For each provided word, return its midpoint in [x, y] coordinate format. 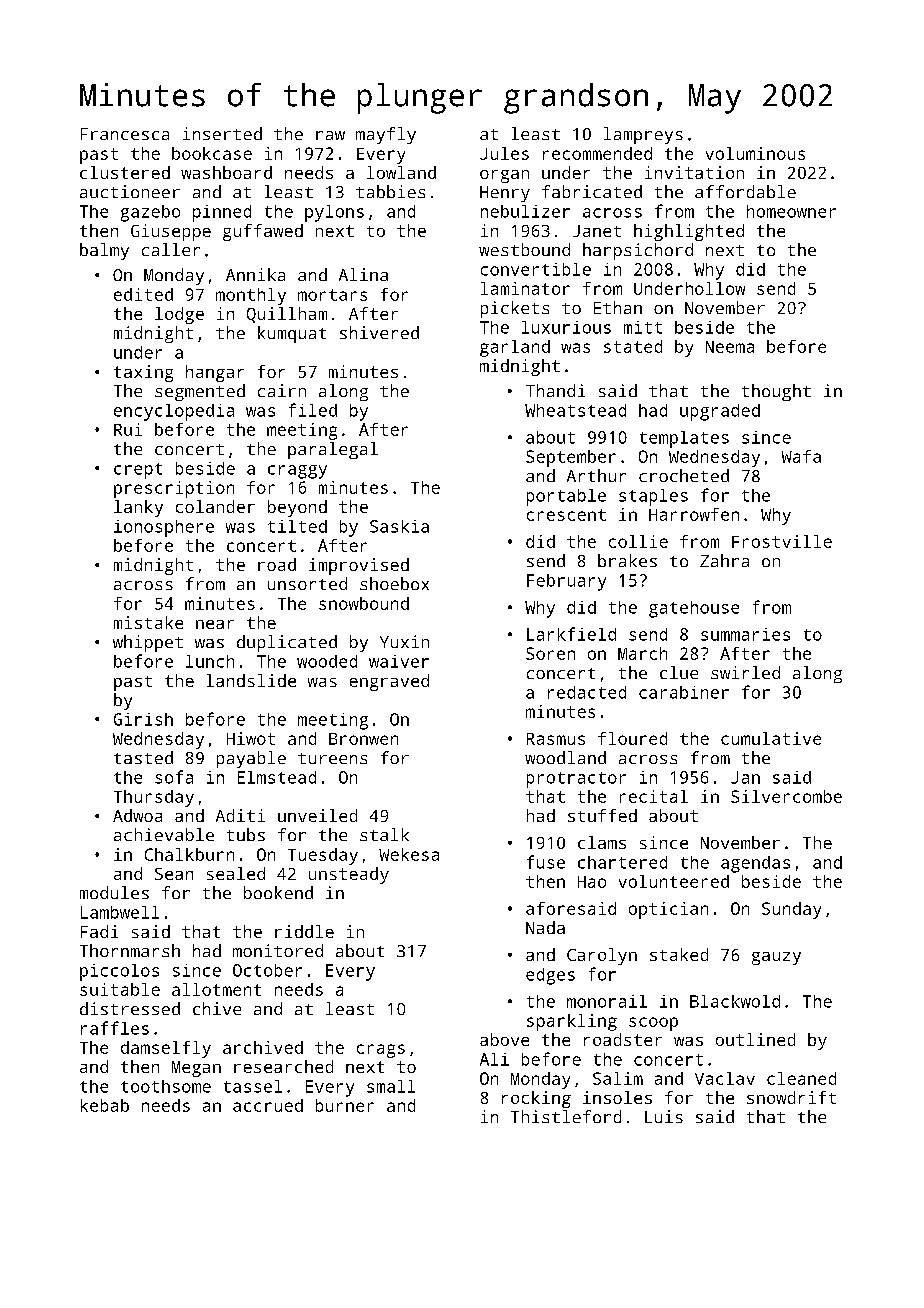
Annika [255, 274]
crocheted [684, 475]
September [571, 458]
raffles [115, 1028]
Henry [505, 194]
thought [776, 392]
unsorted [307, 583]
